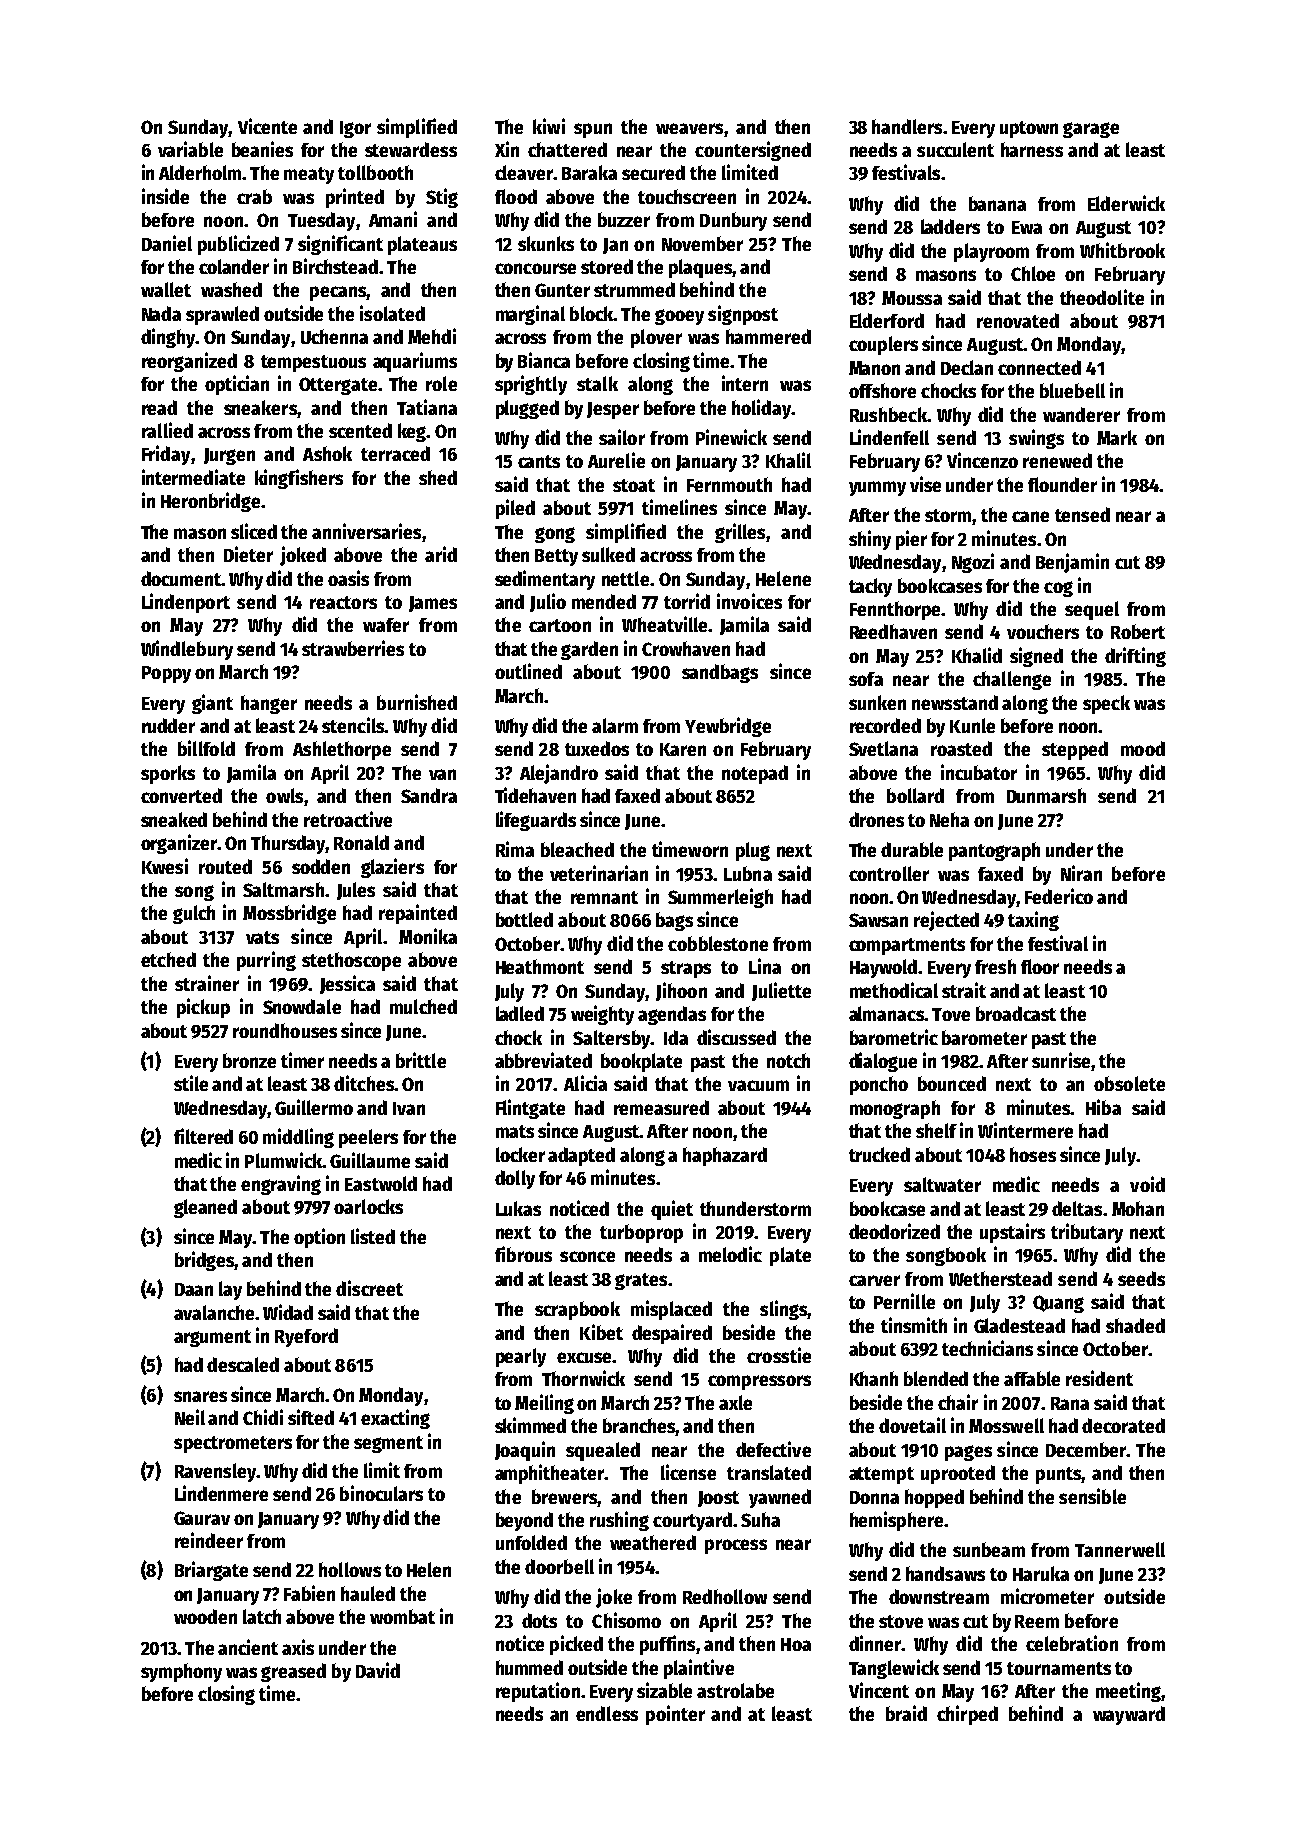 The image size is (1306, 1847). Describe the element at coordinates (597, 748) in the screenshot. I see `tuxedos` at that location.
